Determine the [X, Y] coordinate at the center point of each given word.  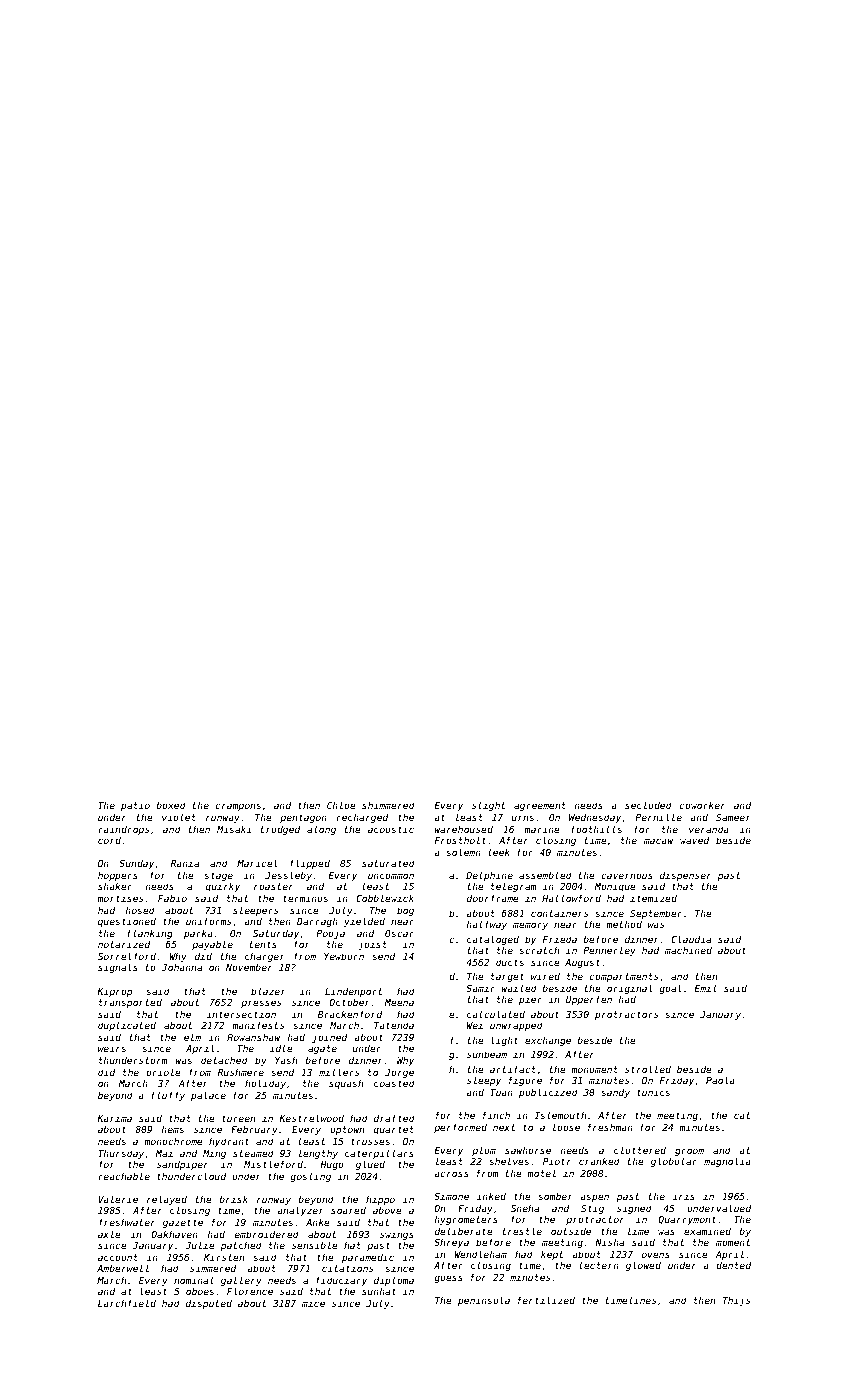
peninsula [484, 1301]
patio [135, 806]
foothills [596, 829]
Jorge [399, 1073]
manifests [258, 1025]
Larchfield [127, 1303]
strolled [648, 1069]
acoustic [391, 829]
